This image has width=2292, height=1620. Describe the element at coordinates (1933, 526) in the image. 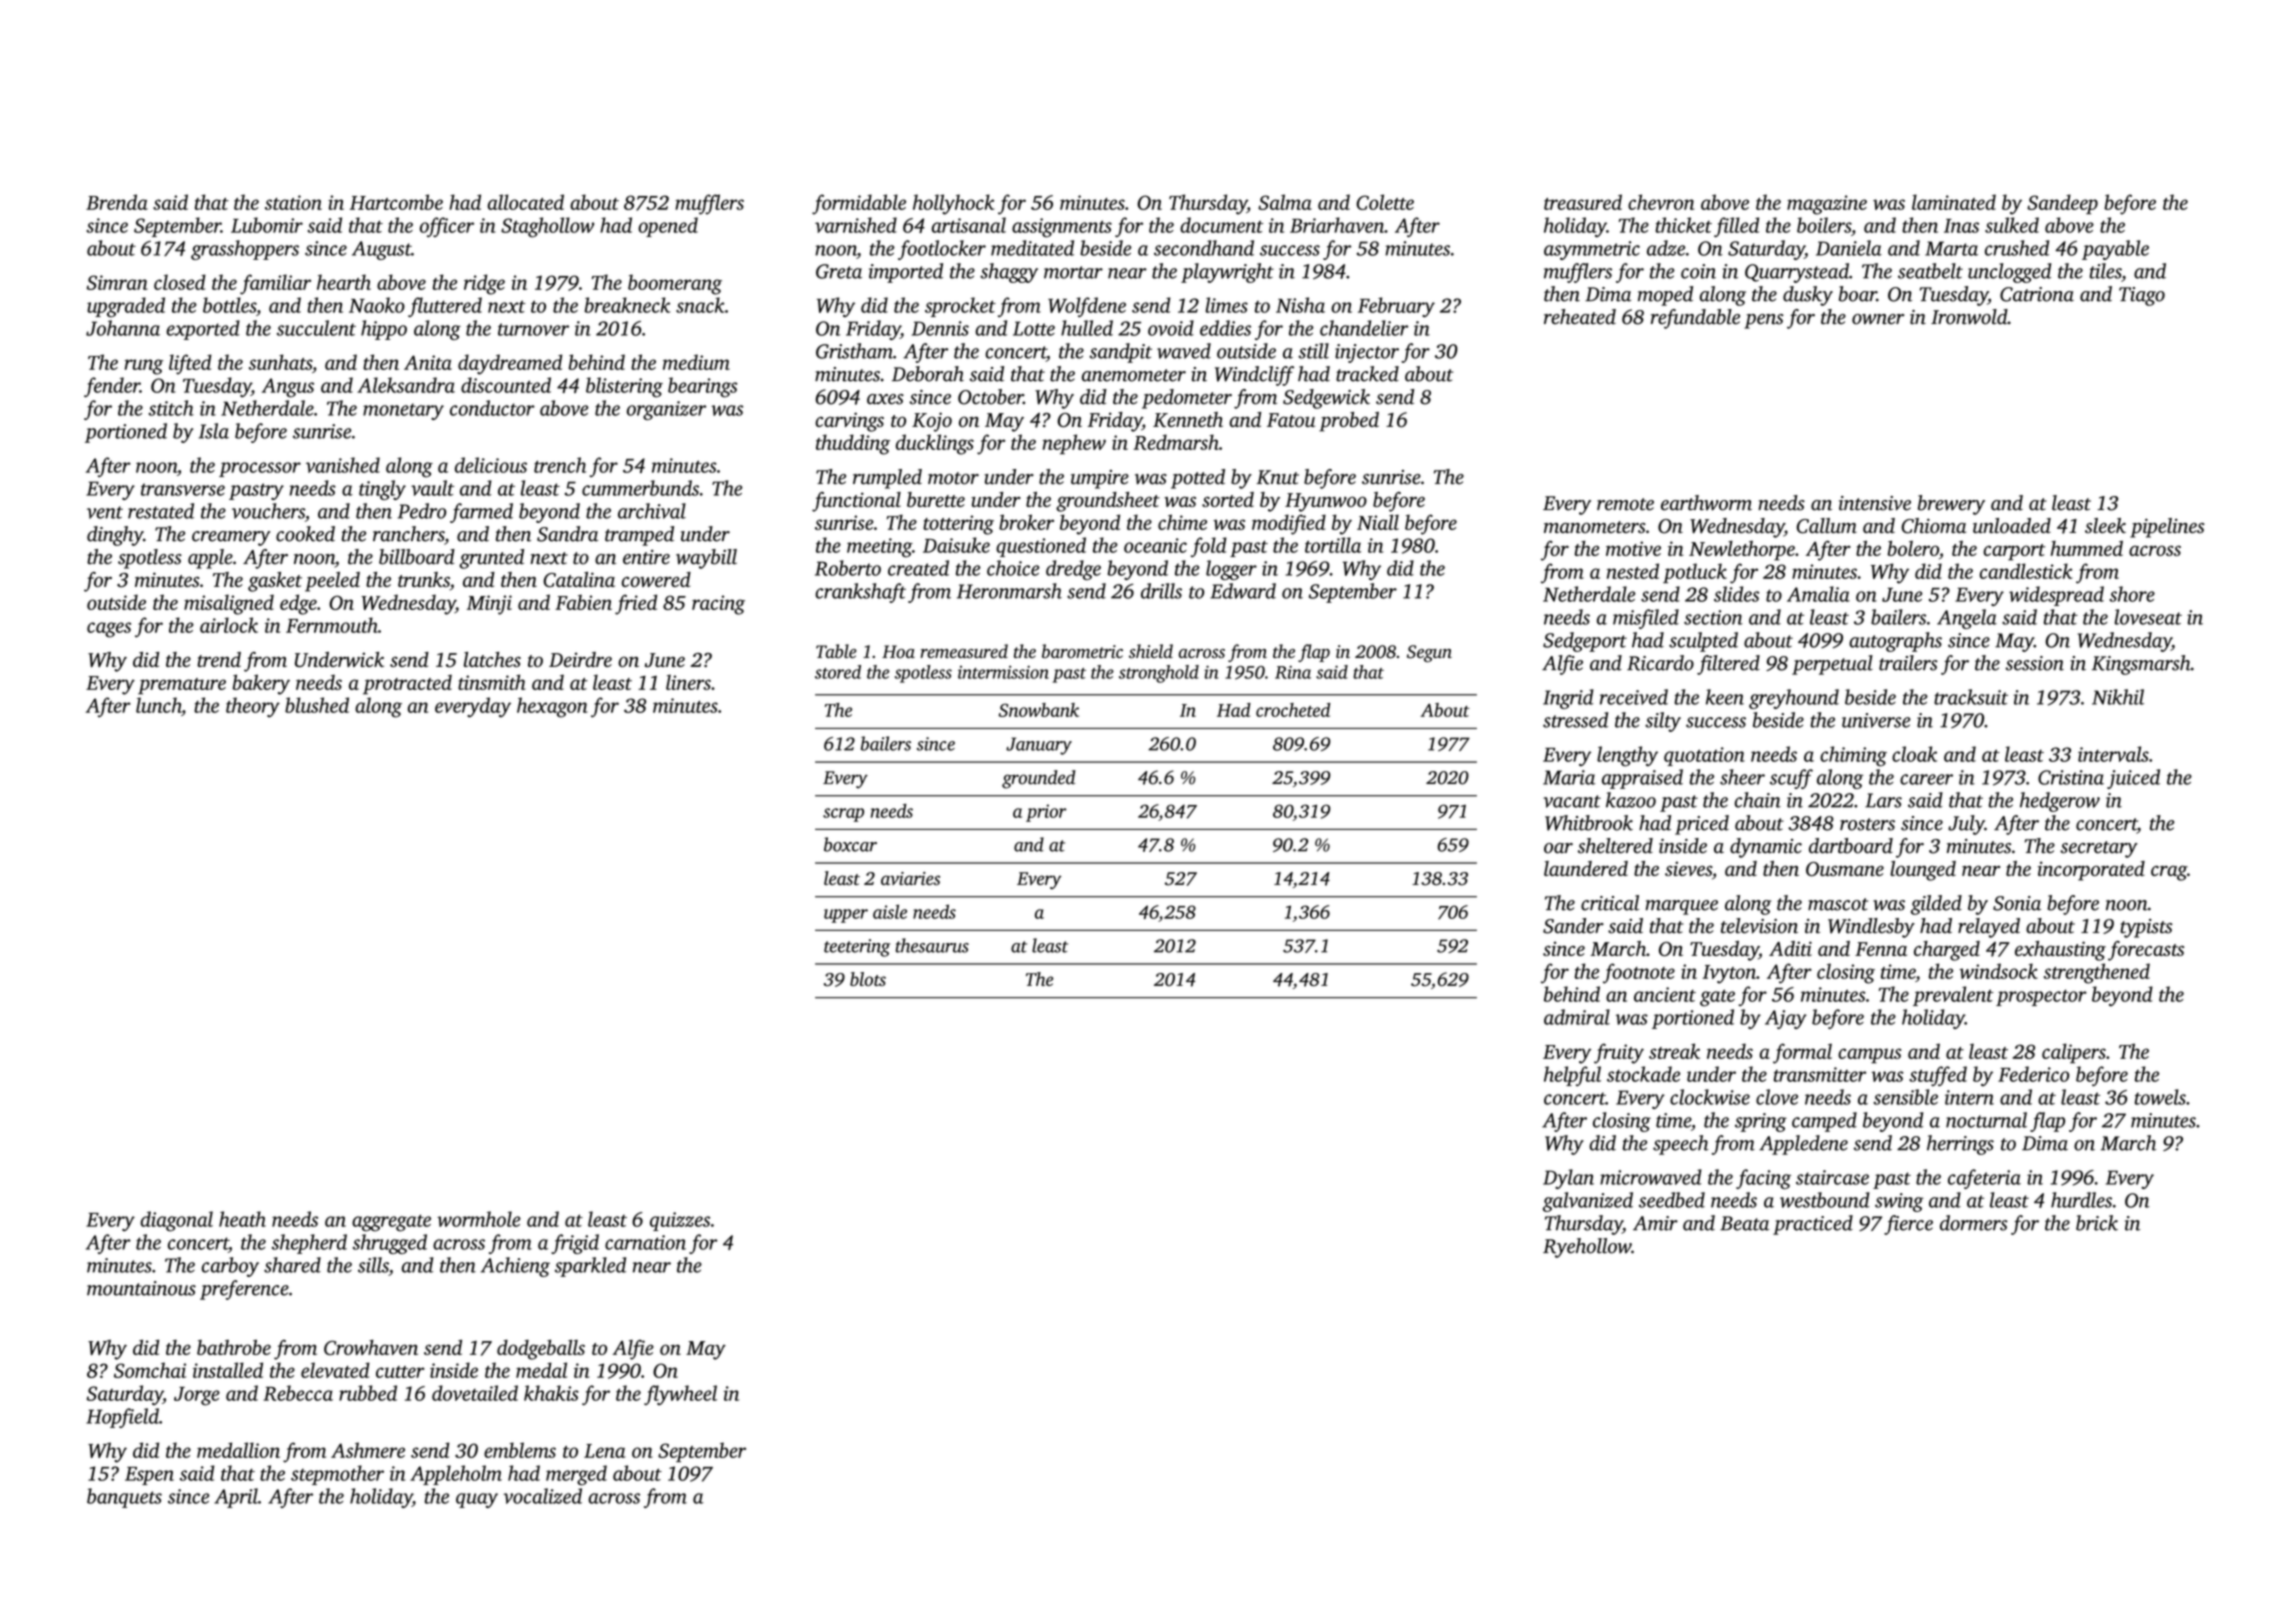

I see `Chioma` at that location.
